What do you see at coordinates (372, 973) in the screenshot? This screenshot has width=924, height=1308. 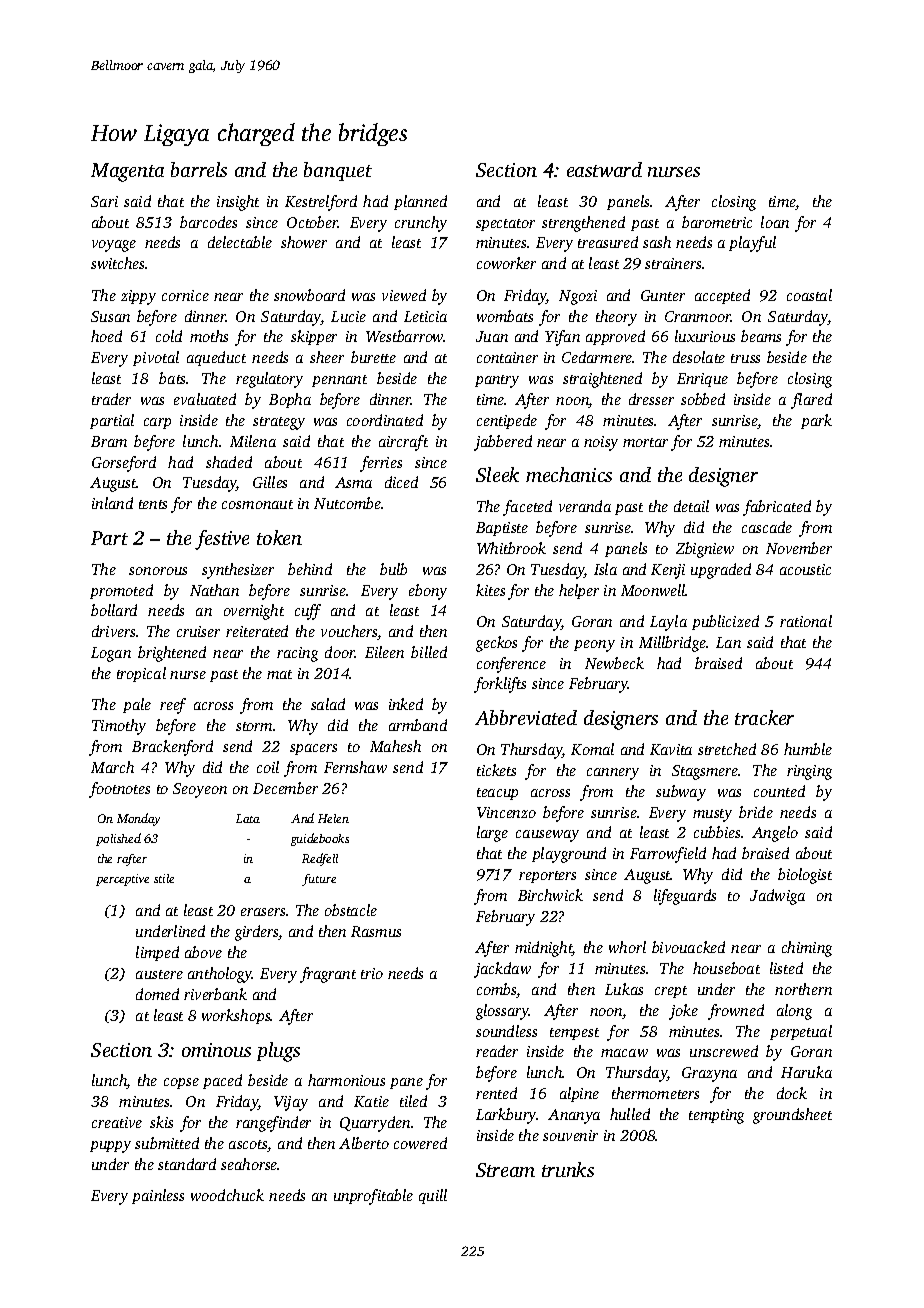 I see `trio` at bounding box center [372, 973].
